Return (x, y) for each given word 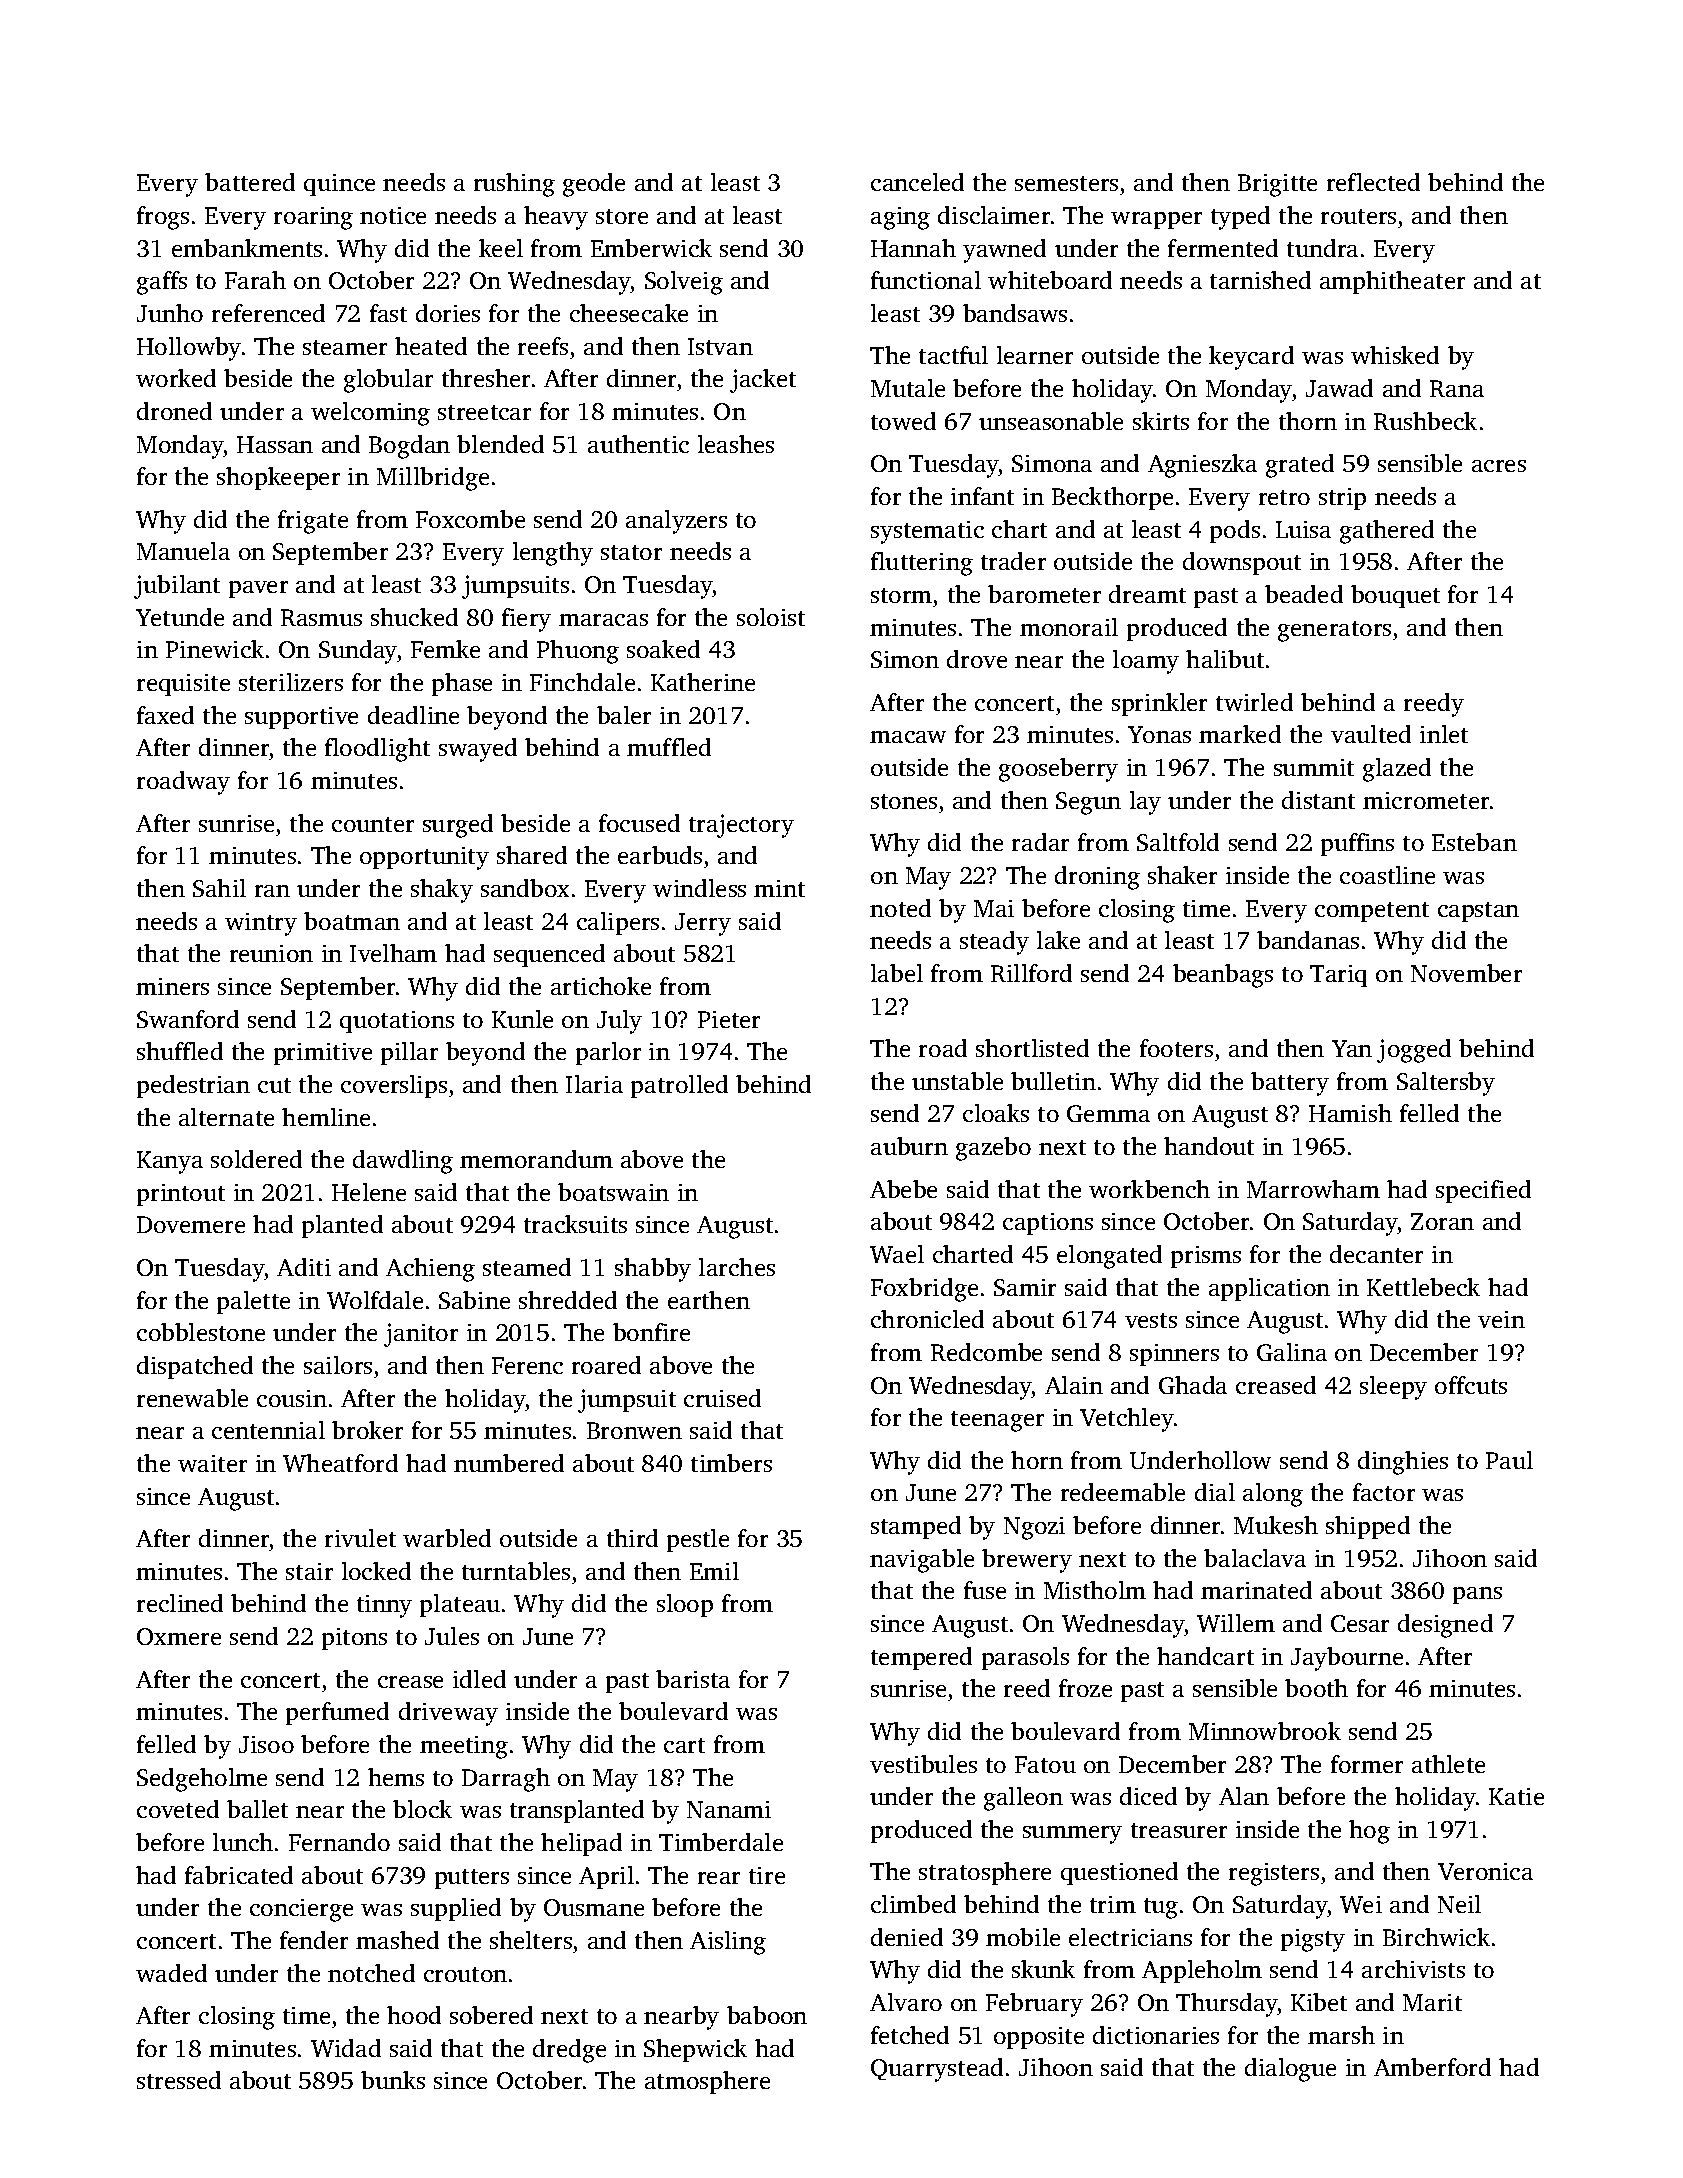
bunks (393, 2080)
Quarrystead (937, 2070)
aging (900, 218)
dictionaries (1156, 2035)
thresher (486, 378)
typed (1240, 218)
